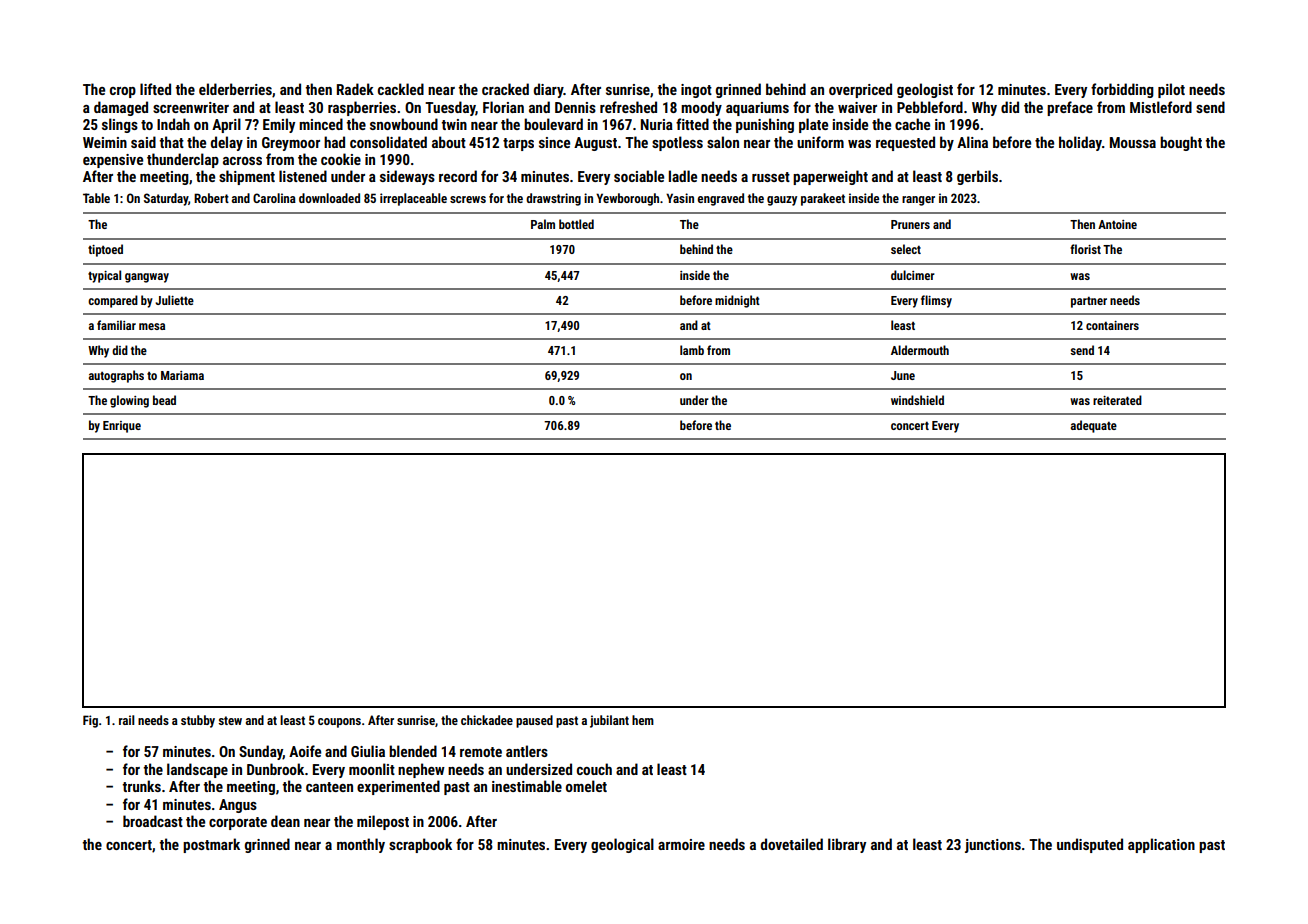 The image size is (1308, 924). What do you see at coordinates (917, 400) in the page?
I see `windshield` at bounding box center [917, 400].
